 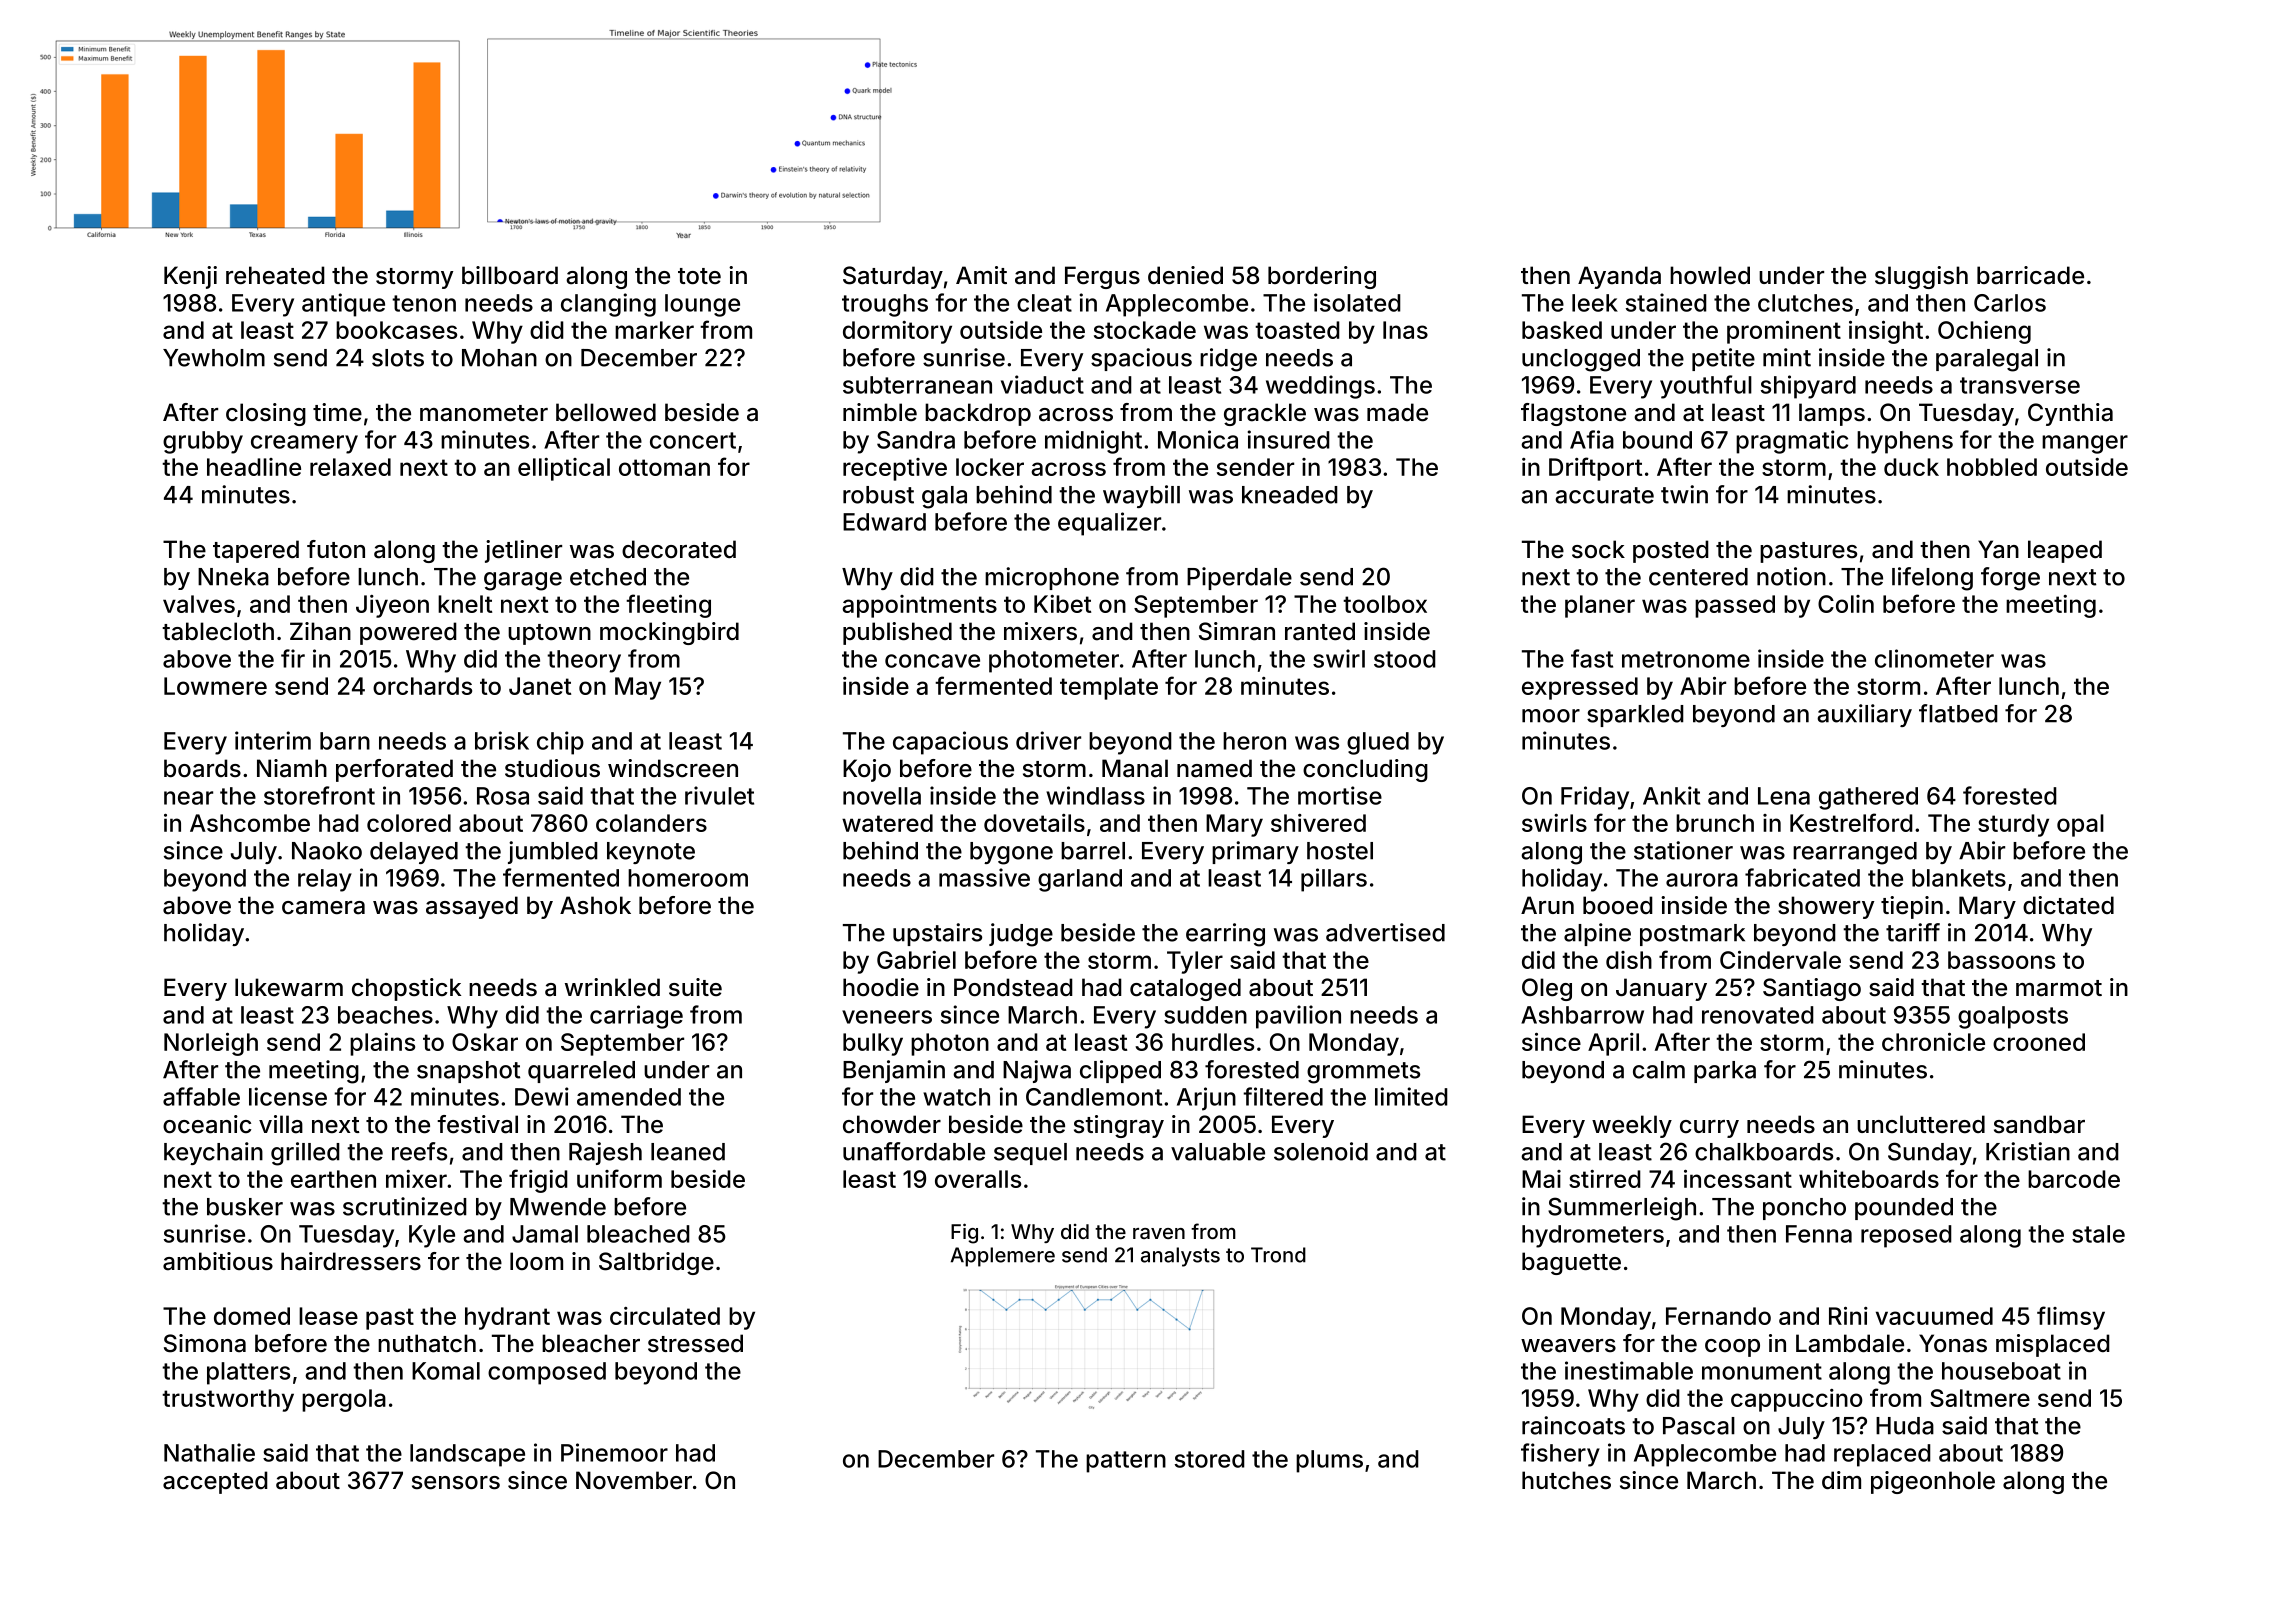 What do you see at coordinates (1921, 277) in the page?
I see `sluggish` at bounding box center [1921, 277].
